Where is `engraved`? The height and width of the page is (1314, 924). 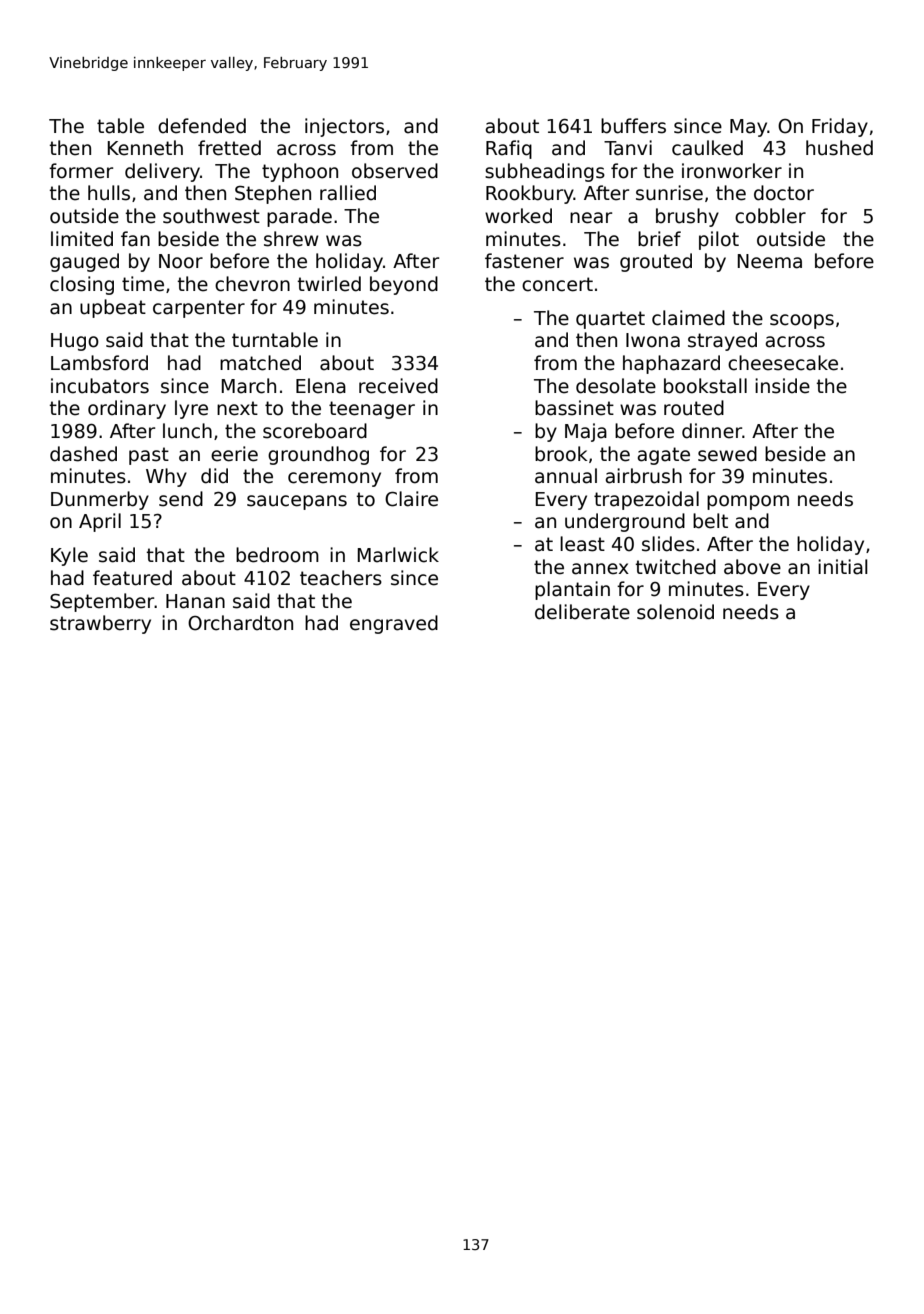
engraved is located at coordinates (394, 624).
